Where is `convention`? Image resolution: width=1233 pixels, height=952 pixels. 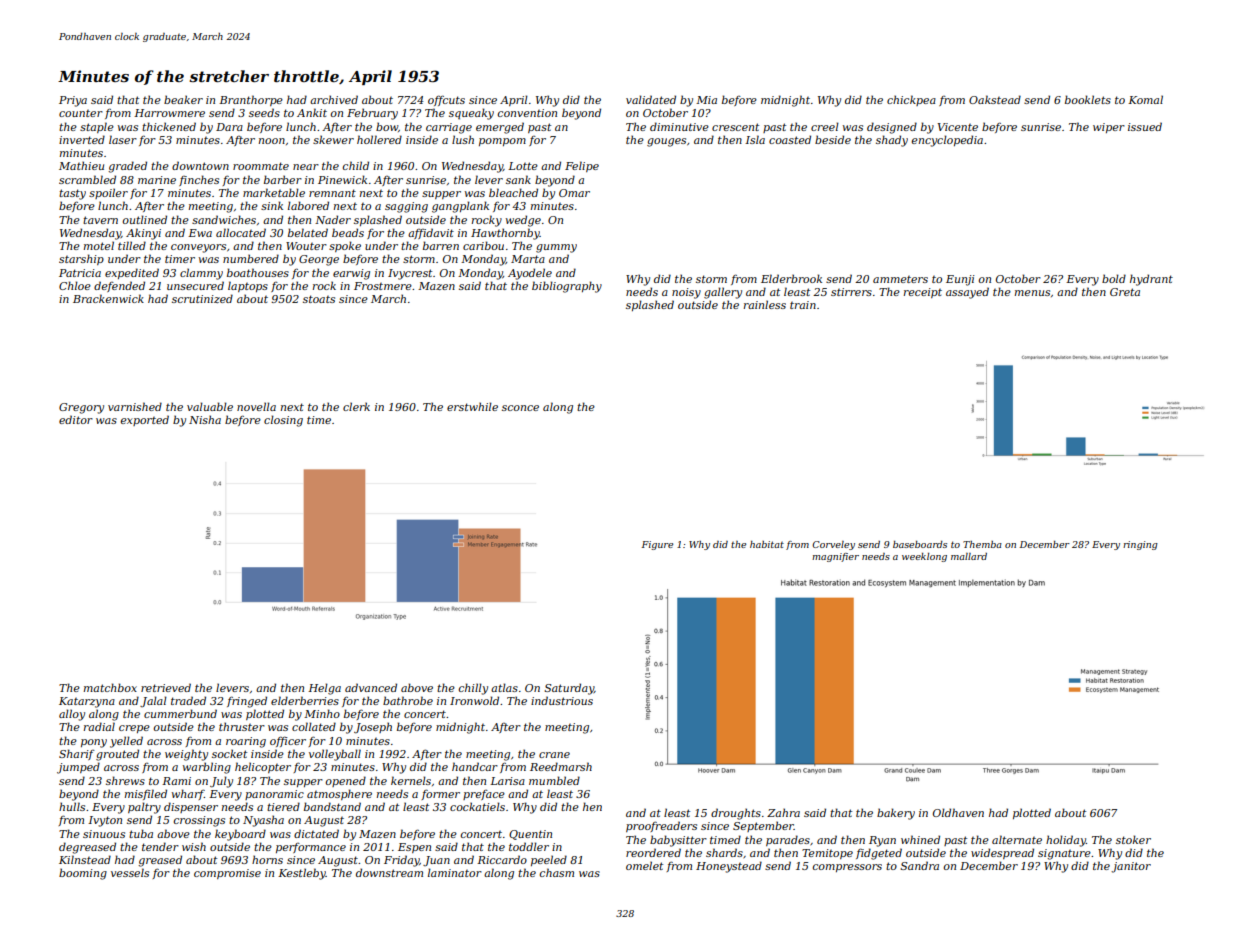 convention is located at coordinates (527, 113).
